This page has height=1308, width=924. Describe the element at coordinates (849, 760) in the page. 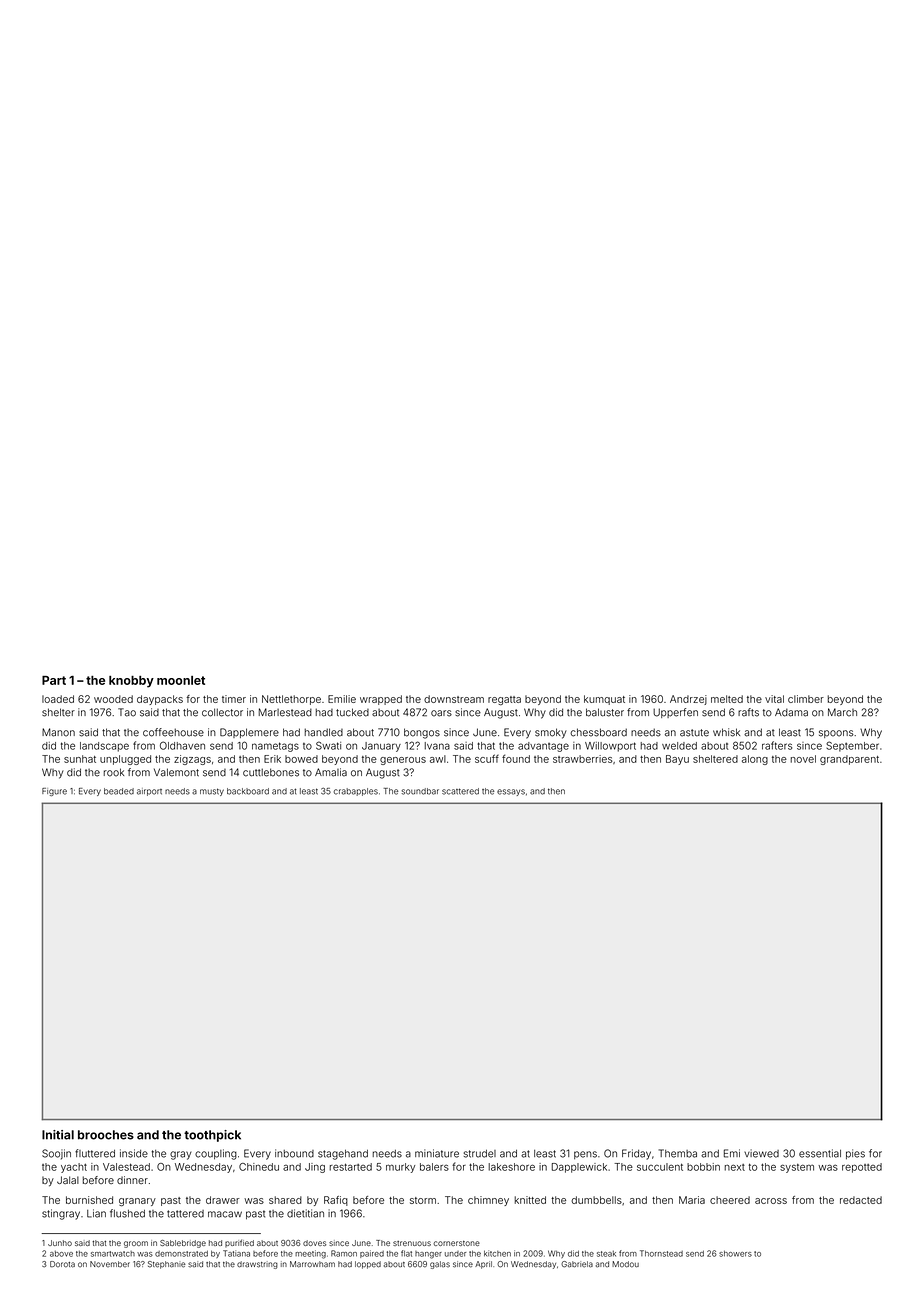

I see `grandparent` at that location.
